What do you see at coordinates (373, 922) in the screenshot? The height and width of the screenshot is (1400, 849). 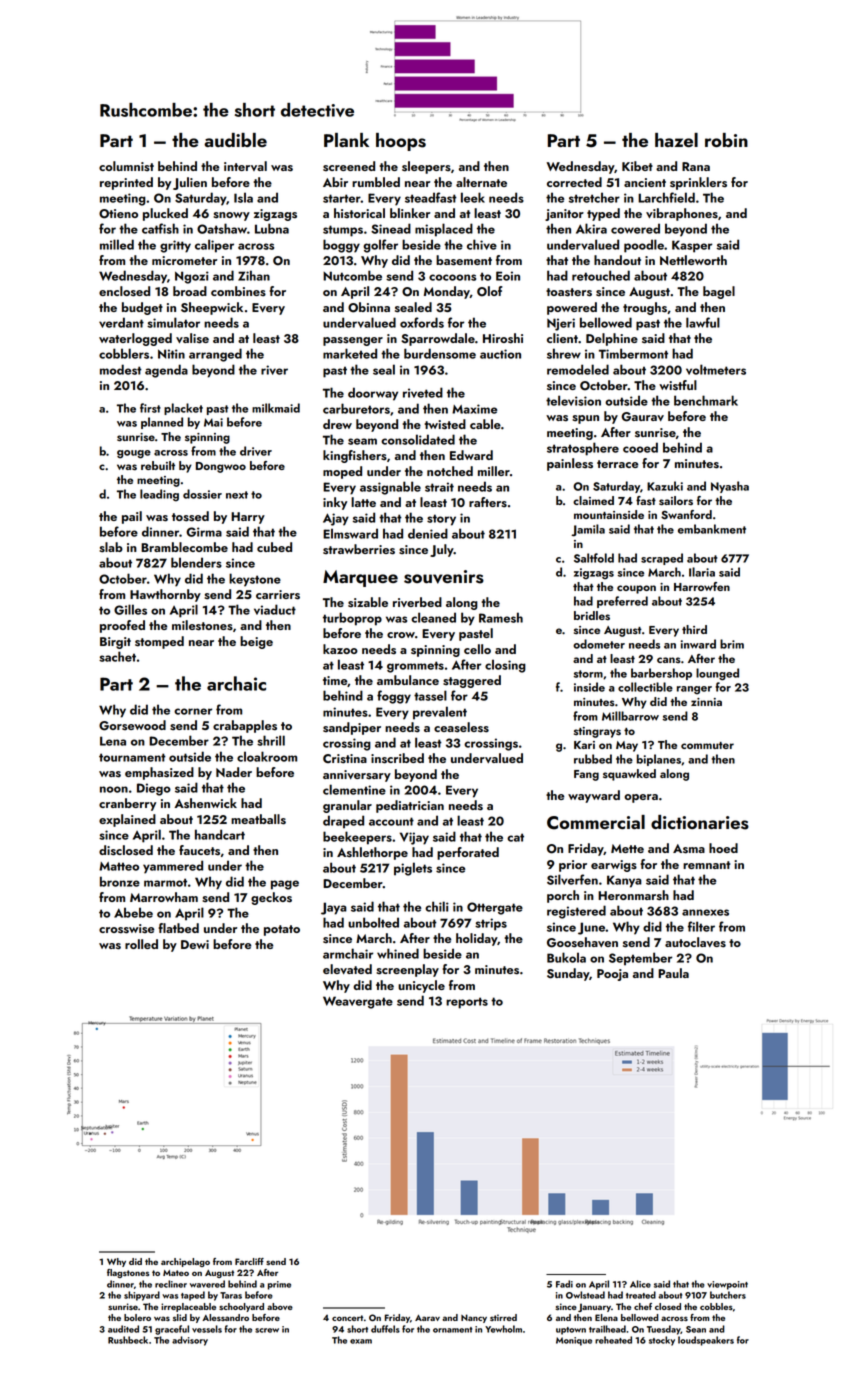 I see `unbolted` at bounding box center [373, 922].
